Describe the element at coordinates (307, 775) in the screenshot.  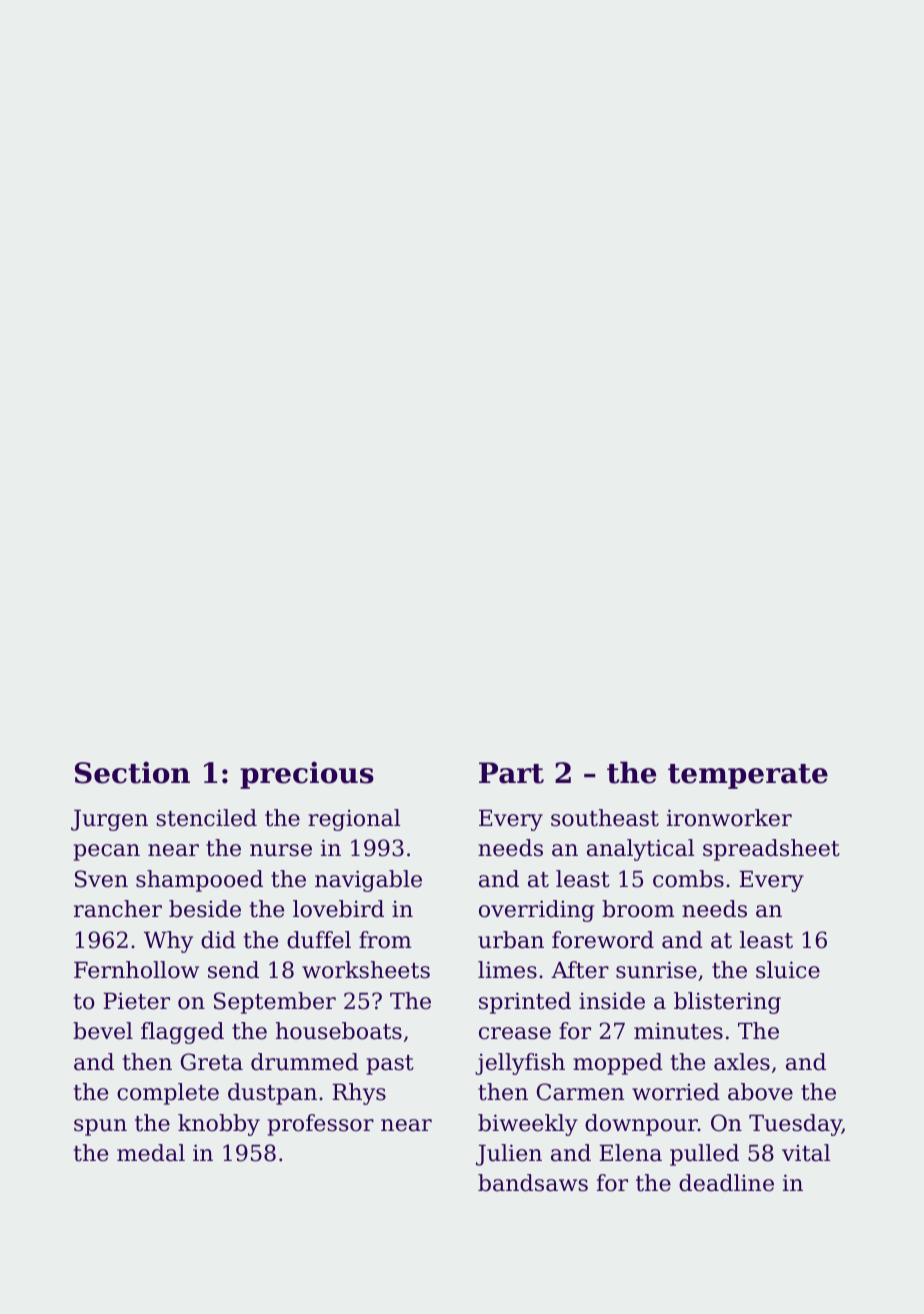
I see `precious` at that location.
